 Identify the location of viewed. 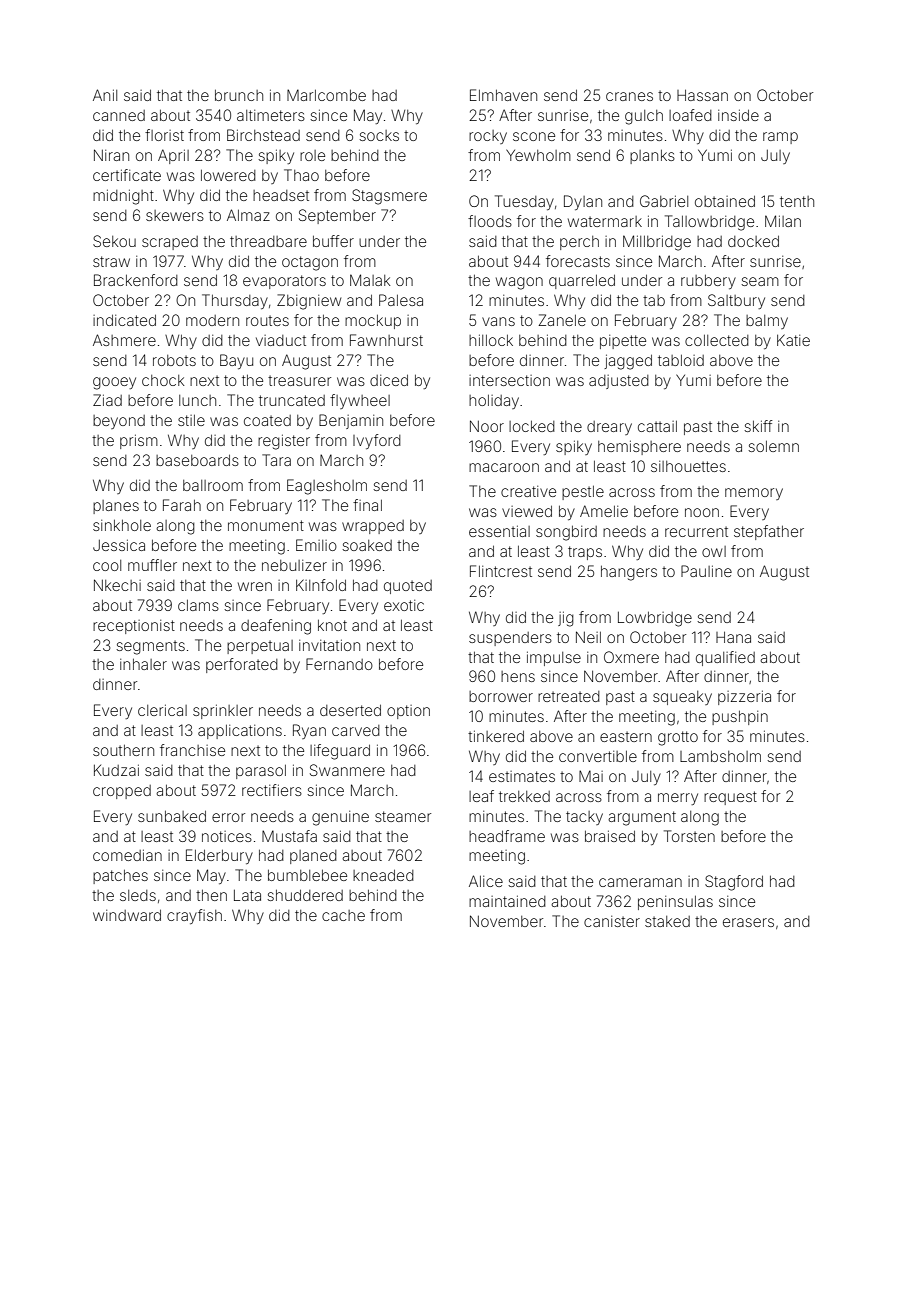
(527, 511).
